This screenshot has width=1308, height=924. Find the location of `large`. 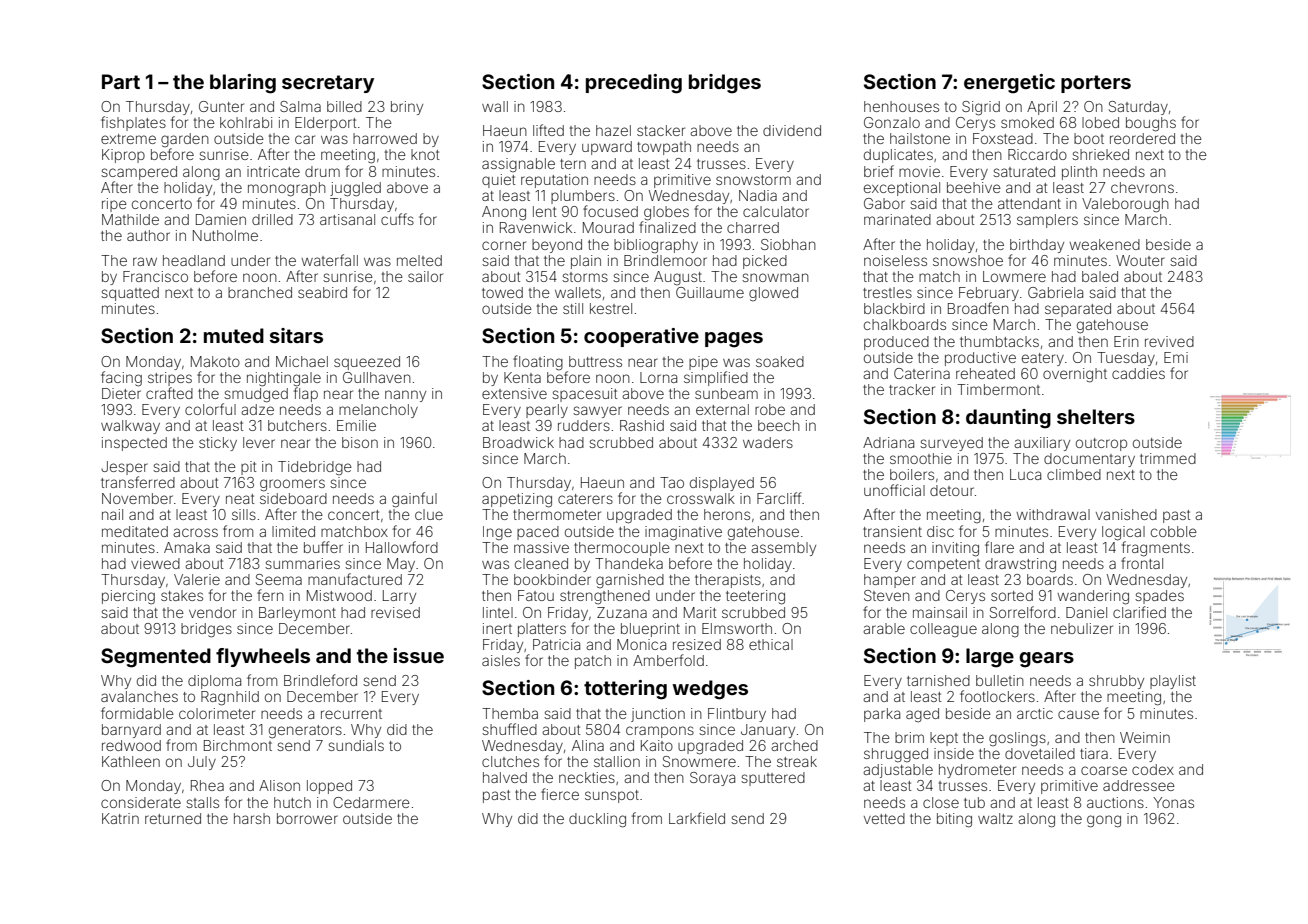

large is located at coordinates (990, 658).
